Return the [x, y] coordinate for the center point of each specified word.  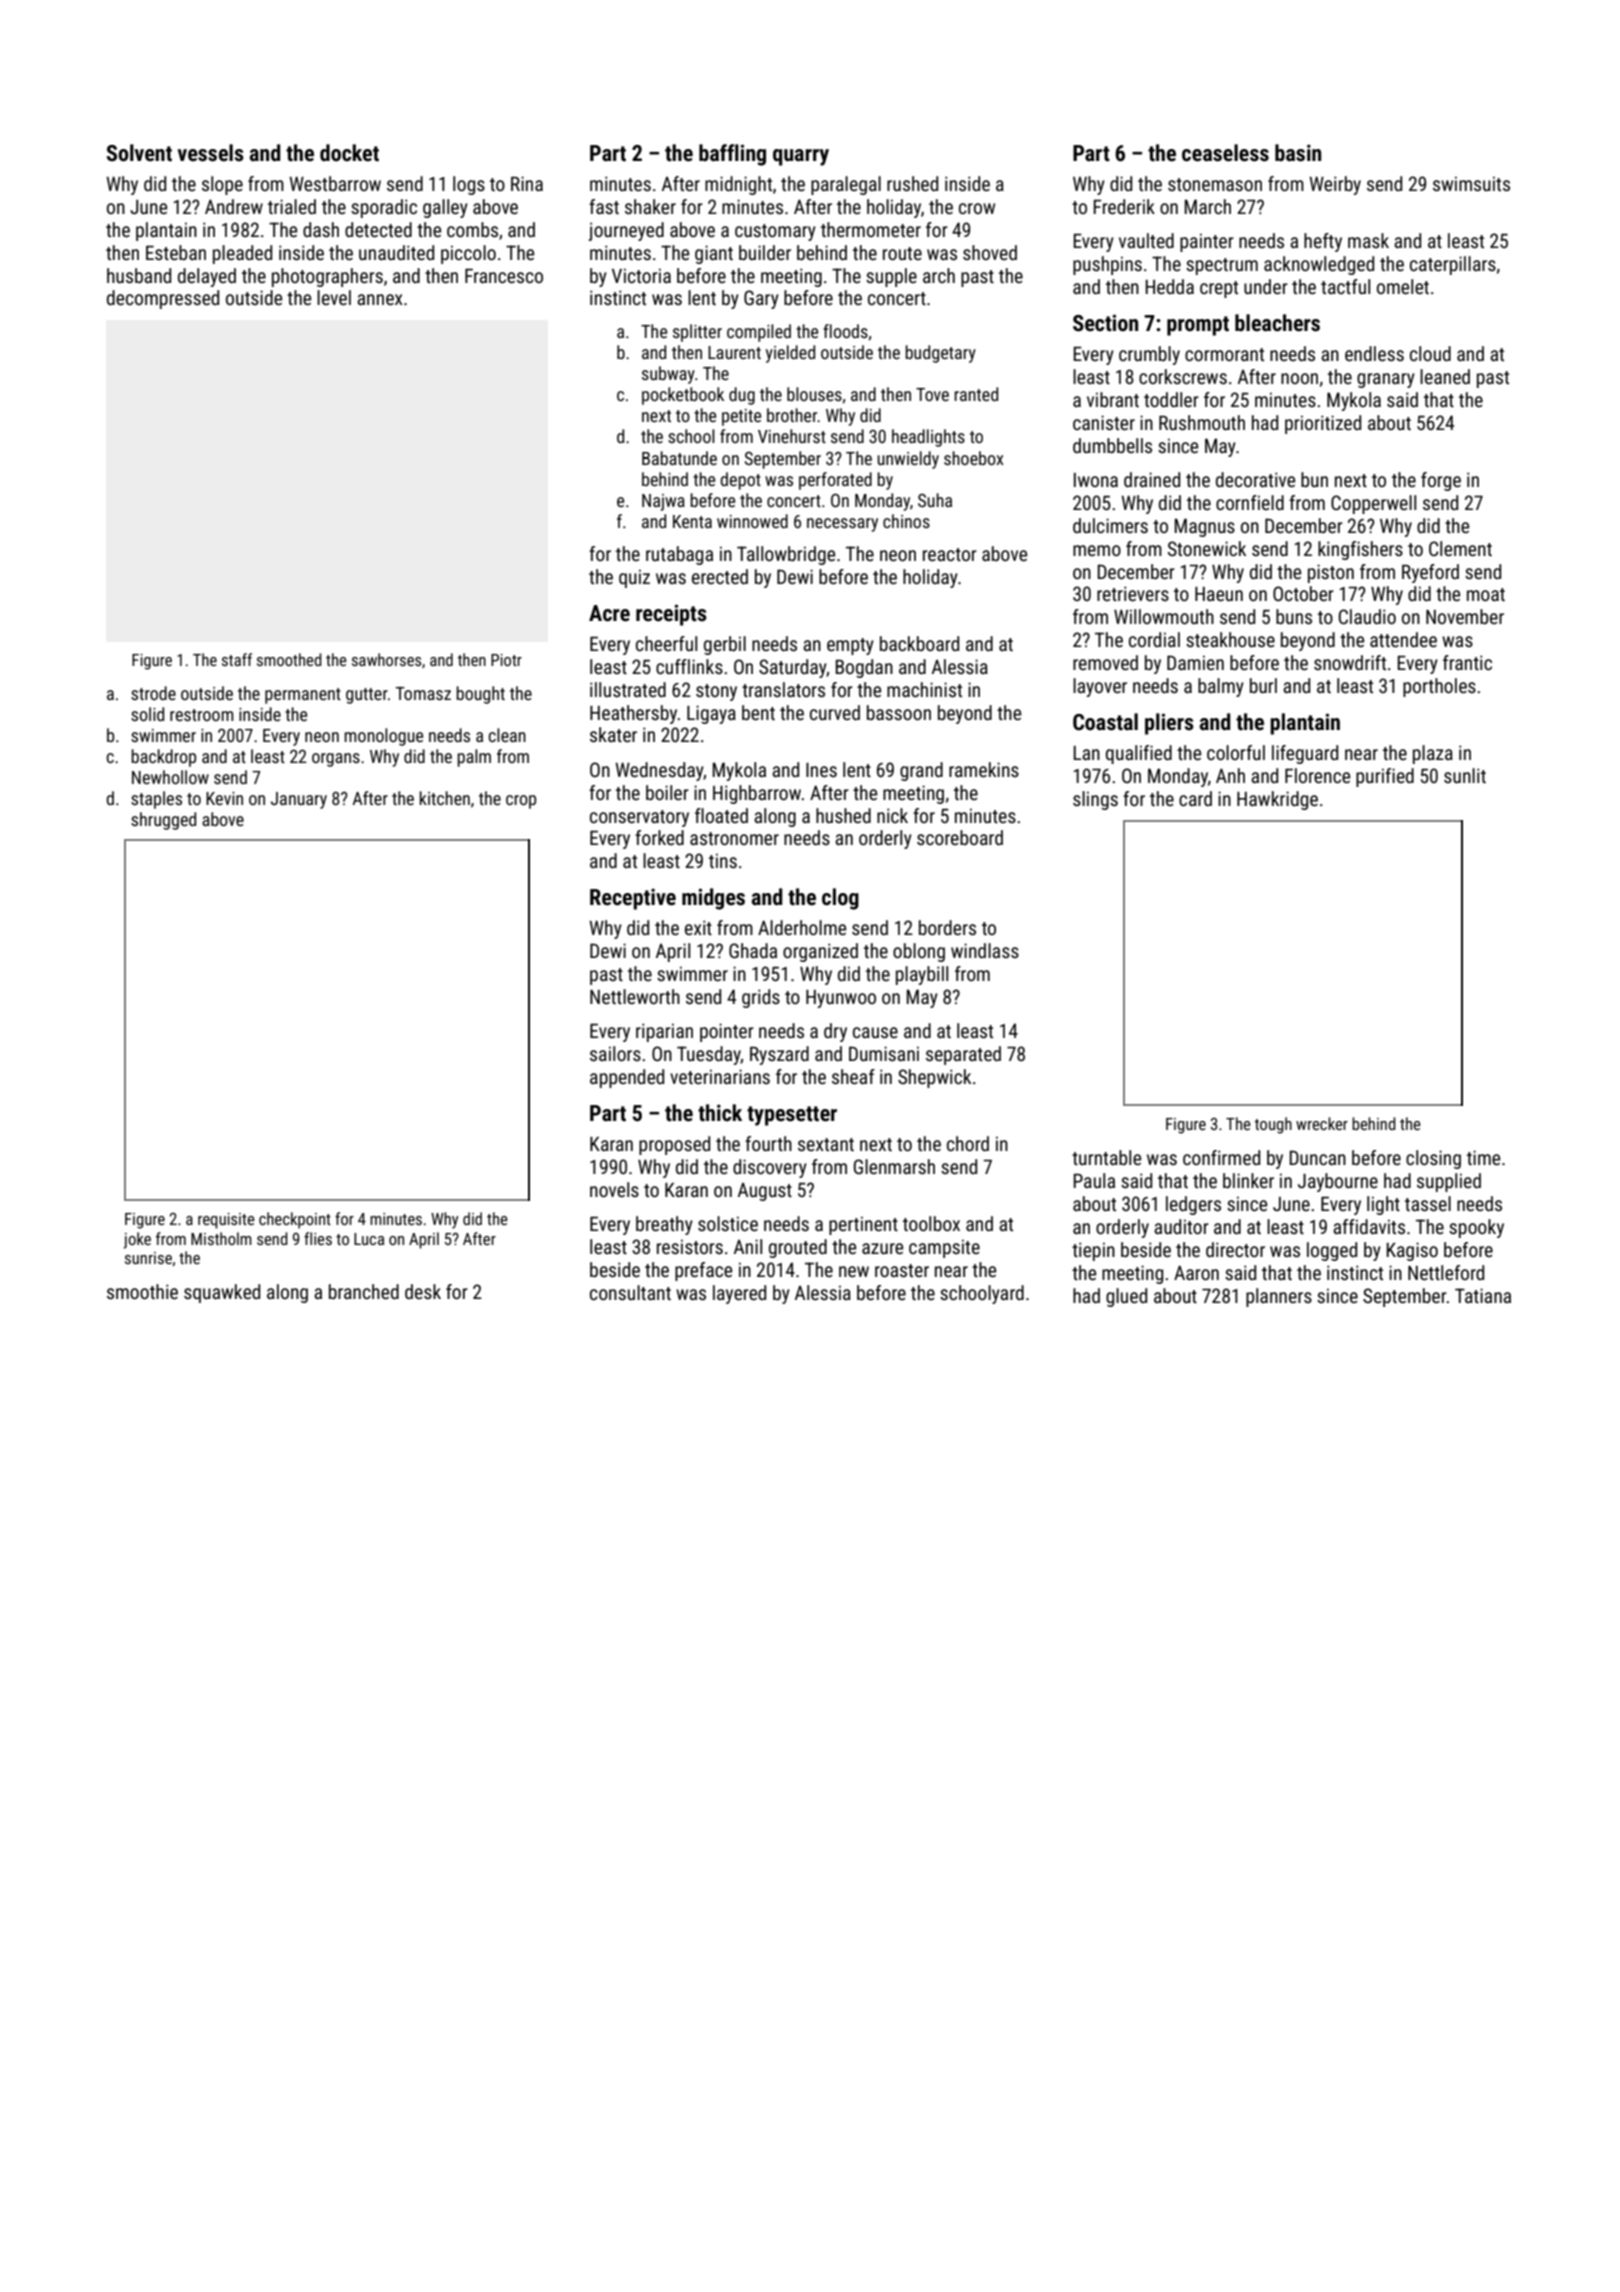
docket [349, 153]
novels [614, 1189]
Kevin [224, 798]
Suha [935, 500]
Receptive [633, 899]
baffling [732, 155]
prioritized [1323, 424]
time [1483, 1157]
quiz [634, 579]
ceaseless [1225, 153]
